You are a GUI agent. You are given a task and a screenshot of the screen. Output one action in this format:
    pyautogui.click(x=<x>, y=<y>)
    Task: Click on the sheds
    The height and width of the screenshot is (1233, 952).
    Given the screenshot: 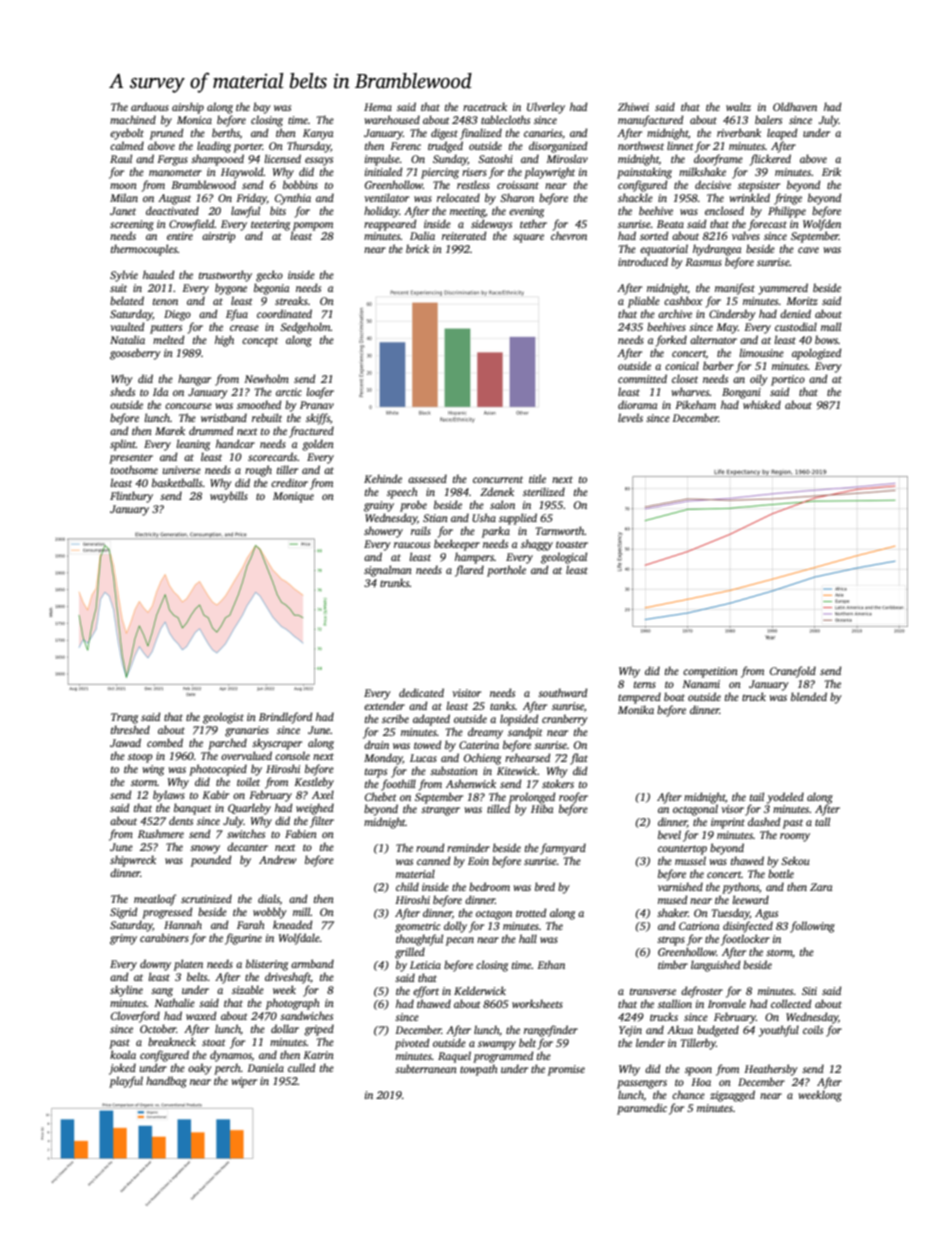 What is the action you would take?
    pyautogui.click(x=122, y=391)
